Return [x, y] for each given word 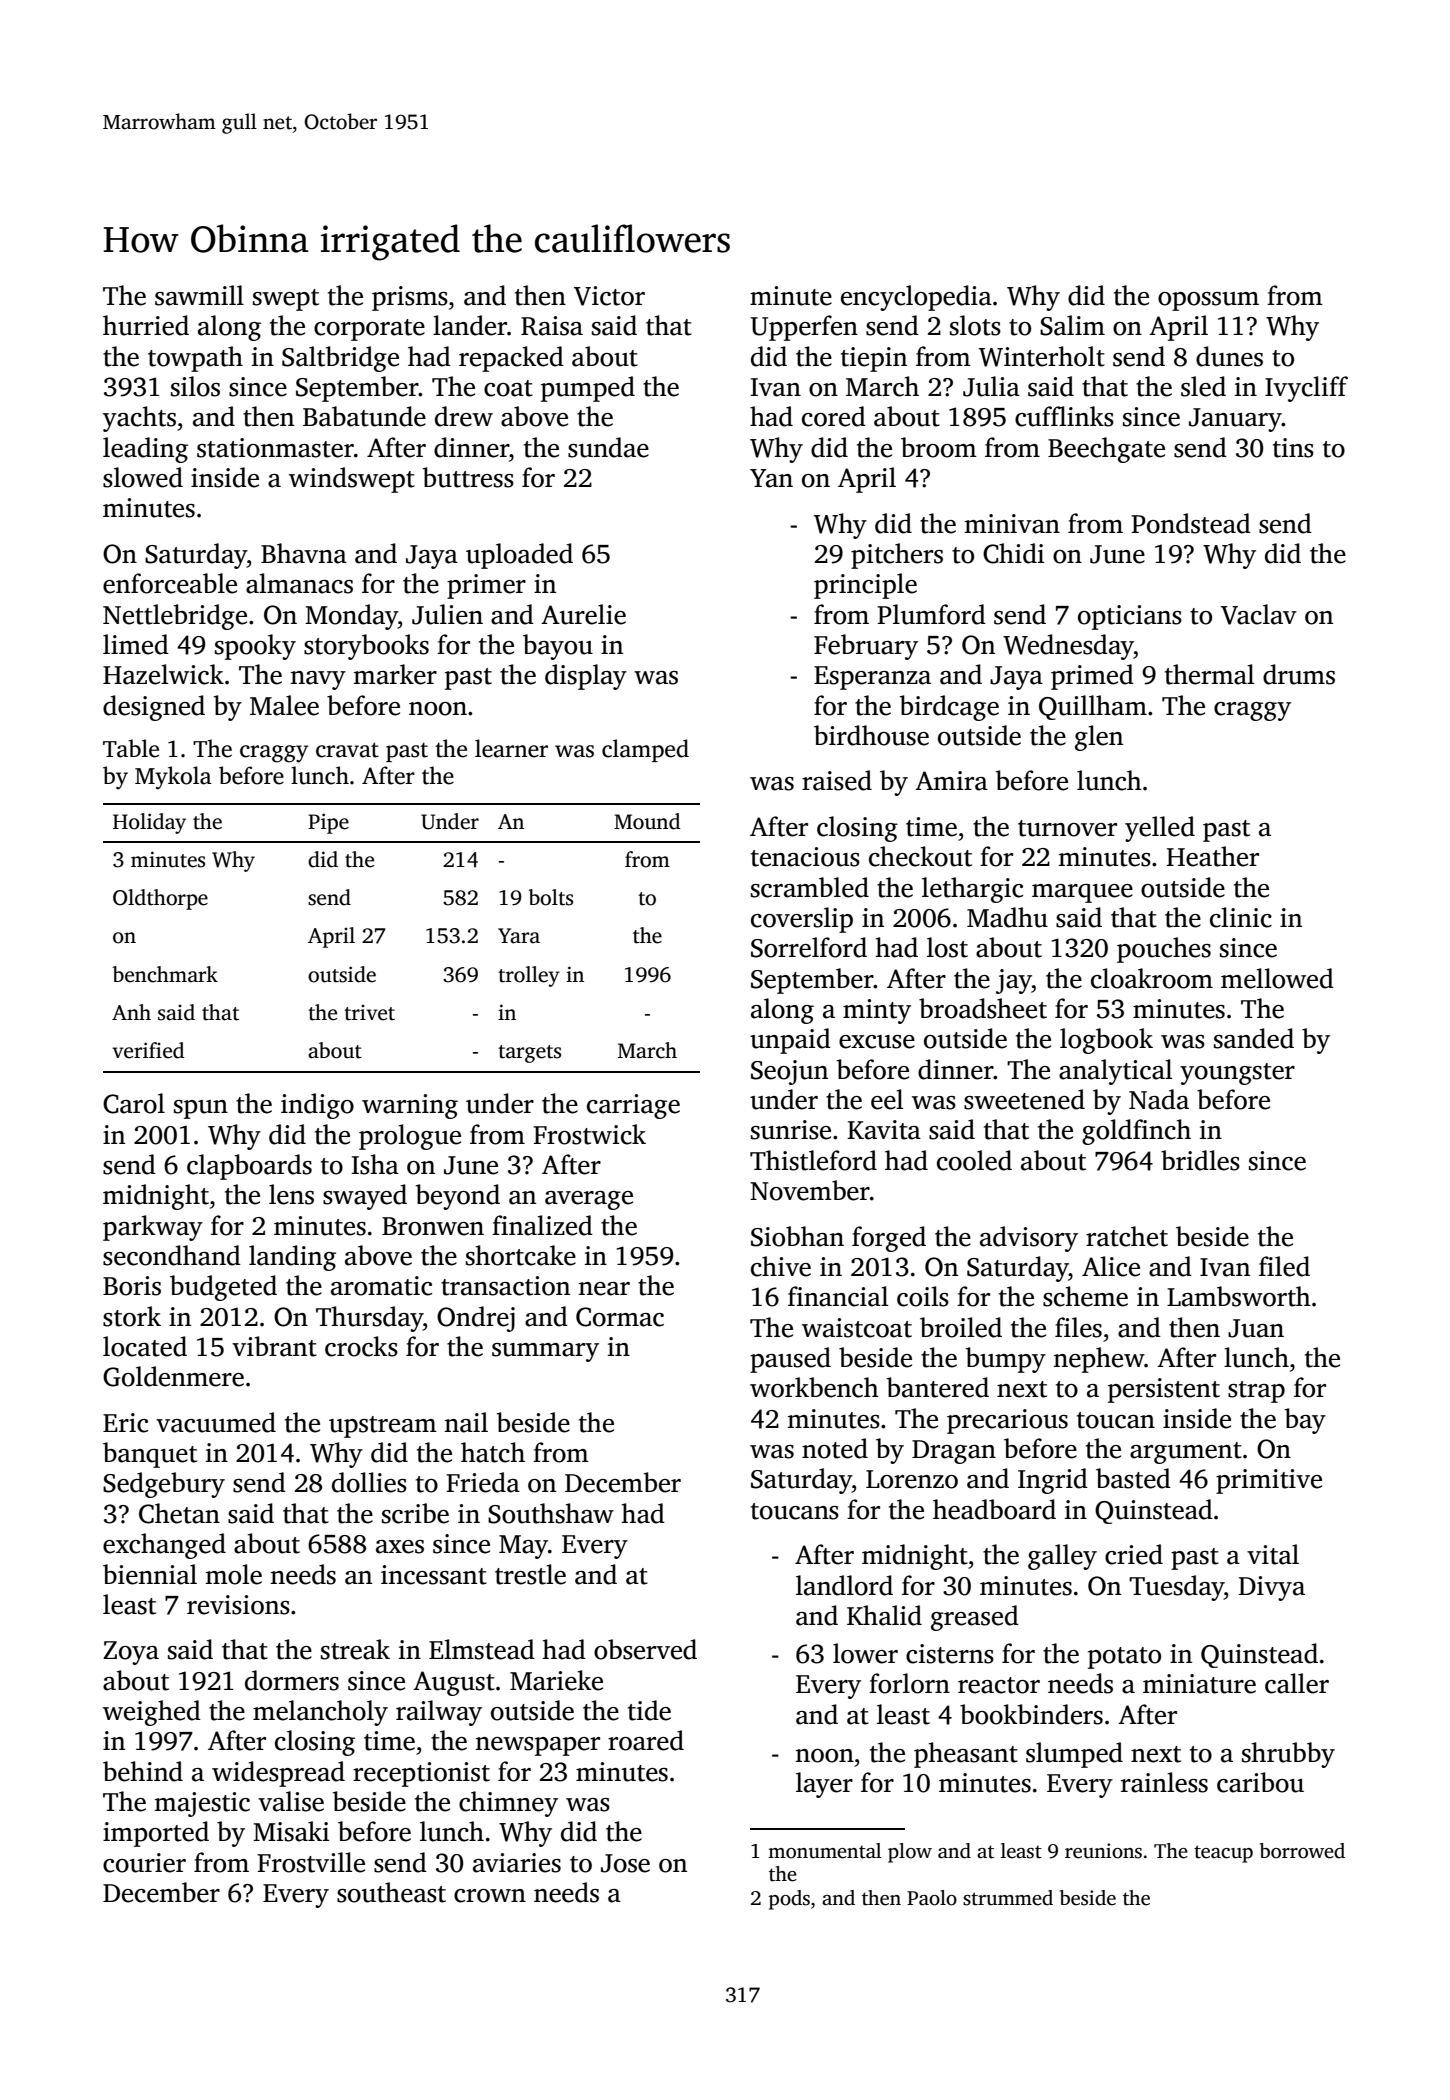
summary [545, 1352]
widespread [278, 1774]
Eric [125, 1423]
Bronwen [433, 1226]
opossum [1208, 301]
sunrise [791, 1130]
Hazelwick [163, 674]
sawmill [199, 295]
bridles [1200, 1160]
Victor [609, 296]
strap [1256, 1392]
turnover [1067, 828]
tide [649, 1710]
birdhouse [871, 735]
